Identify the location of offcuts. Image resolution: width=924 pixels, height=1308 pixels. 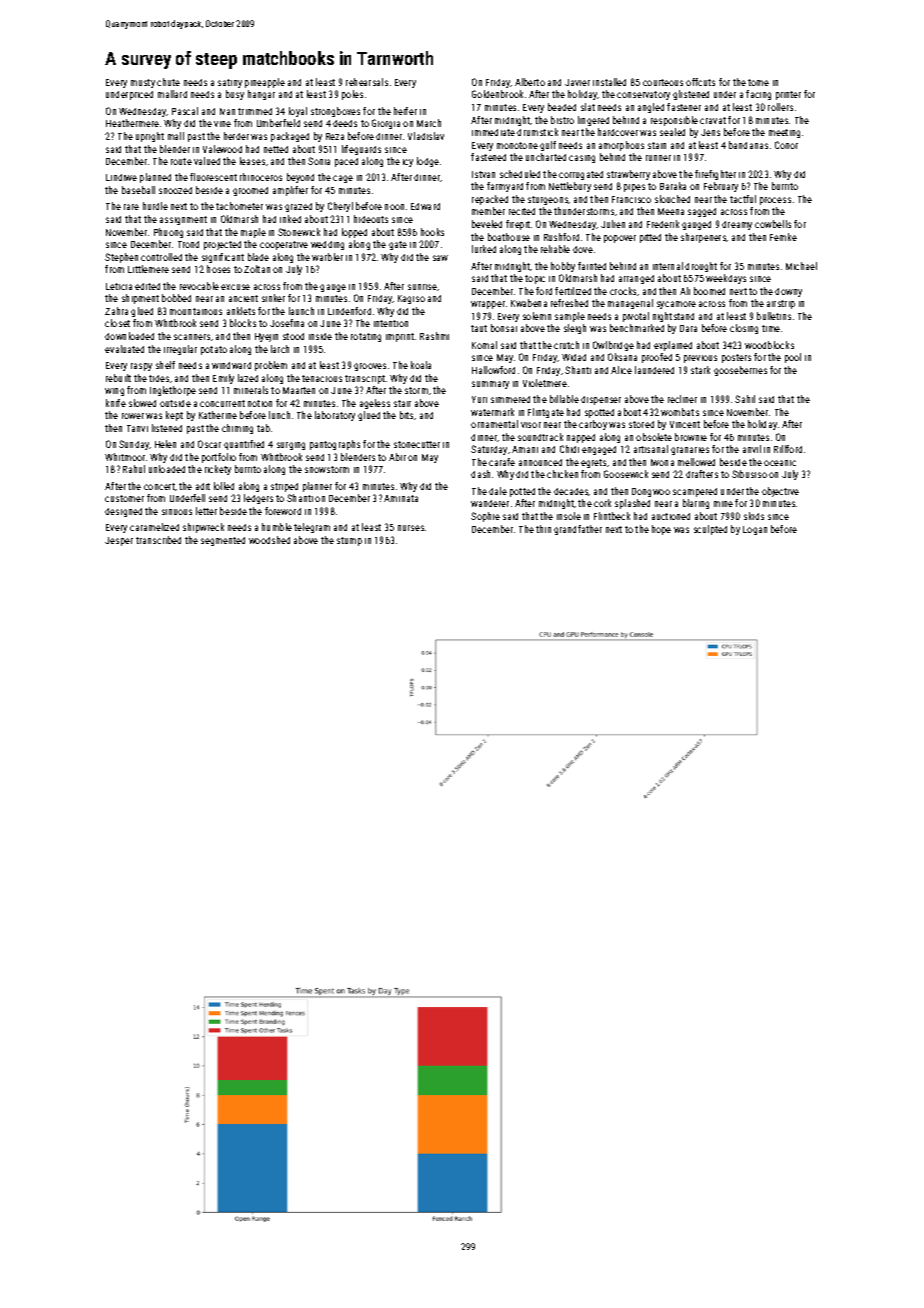
(700, 82).
